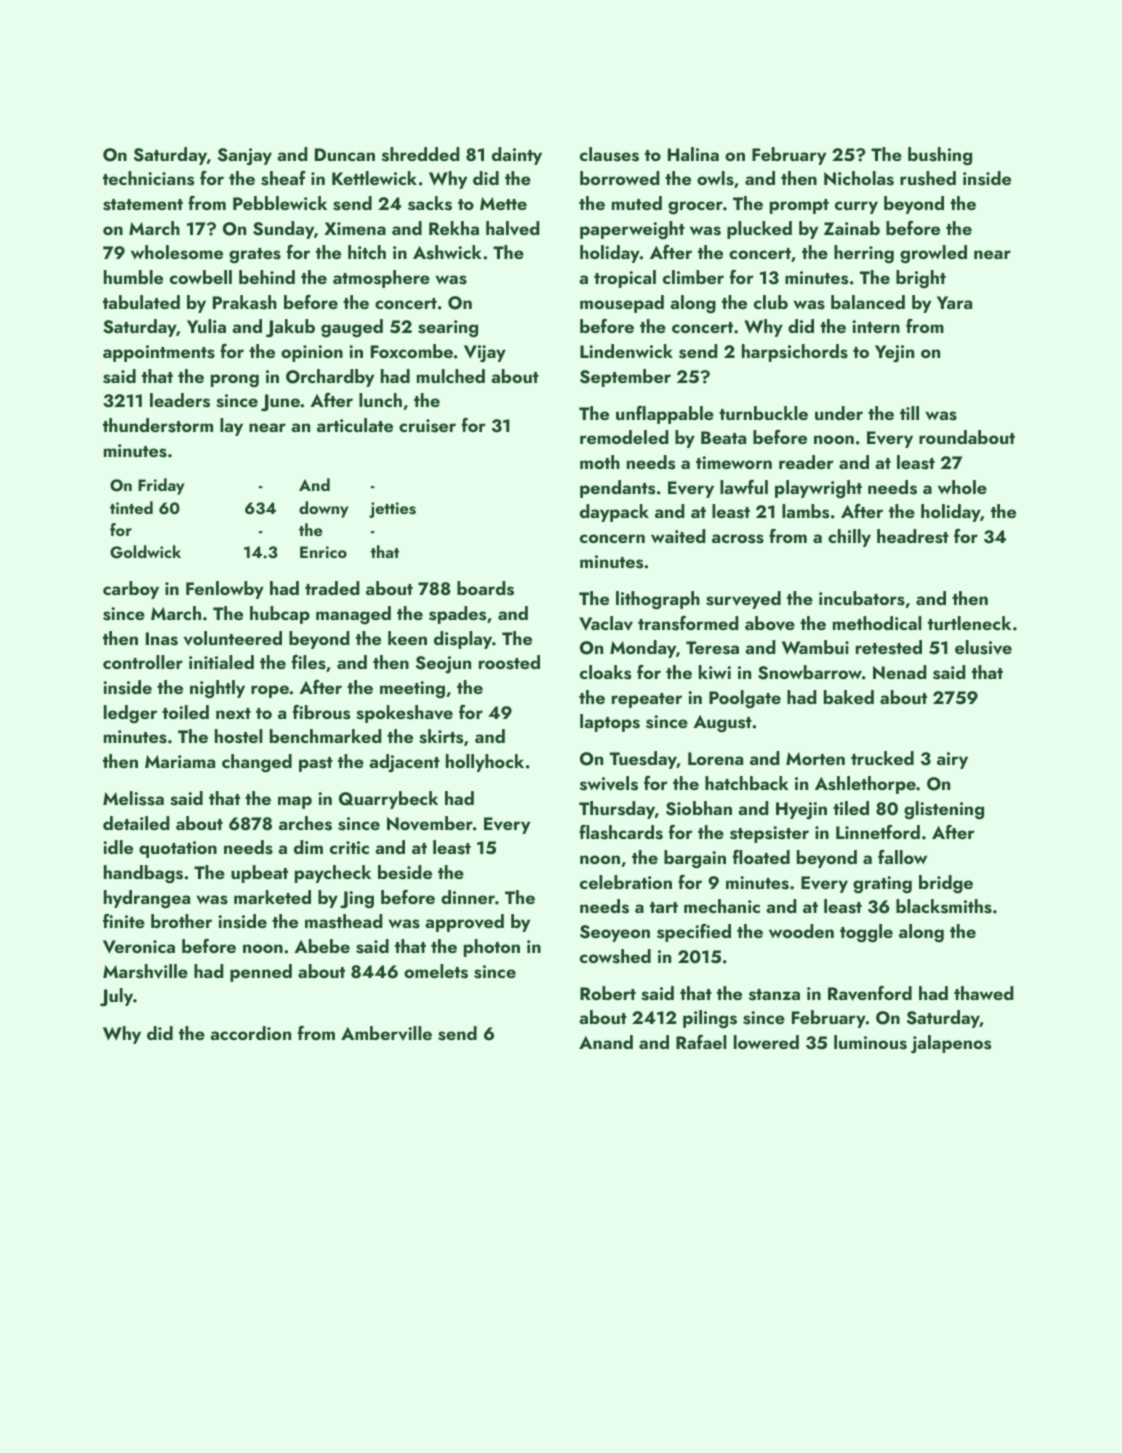  Describe the element at coordinates (605, 672) in the image. I see `cloaks` at that location.
